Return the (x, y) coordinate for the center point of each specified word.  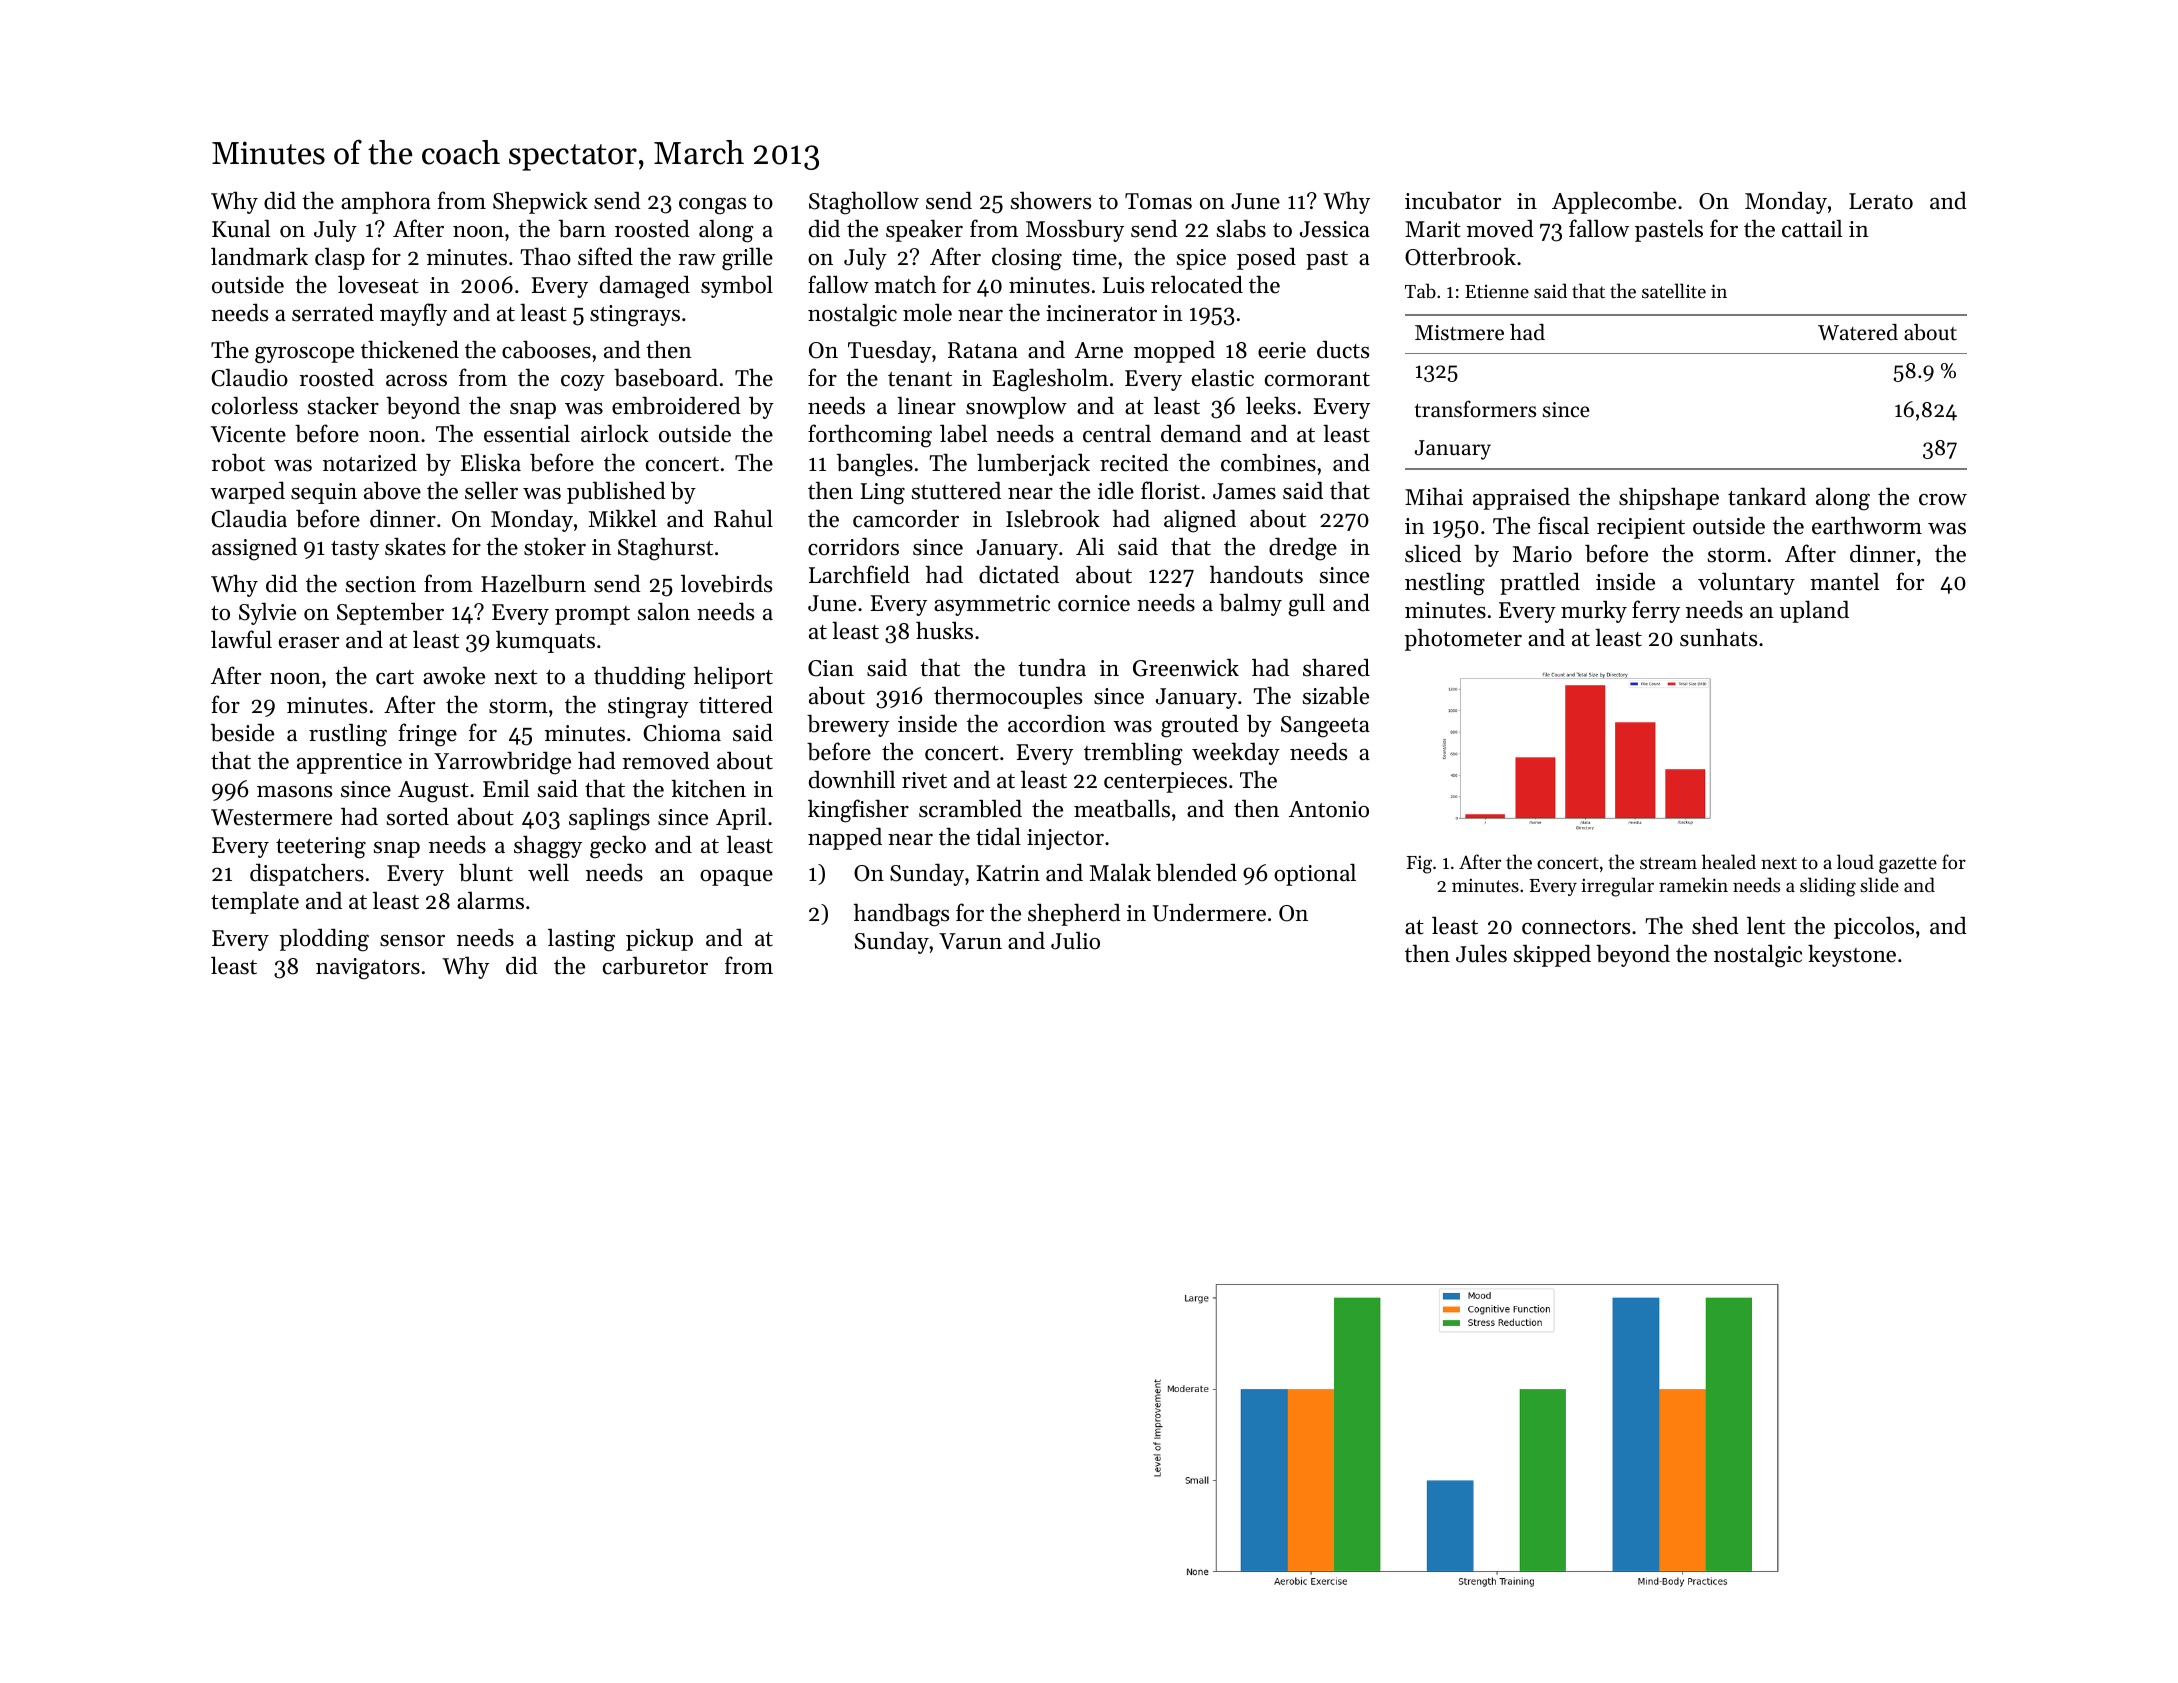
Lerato (1881, 201)
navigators (368, 969)
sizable (1336, 695)
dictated (1019, 575)
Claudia (249, 518)
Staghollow (864, 203)
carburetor (655, 966)
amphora (386, 203)
